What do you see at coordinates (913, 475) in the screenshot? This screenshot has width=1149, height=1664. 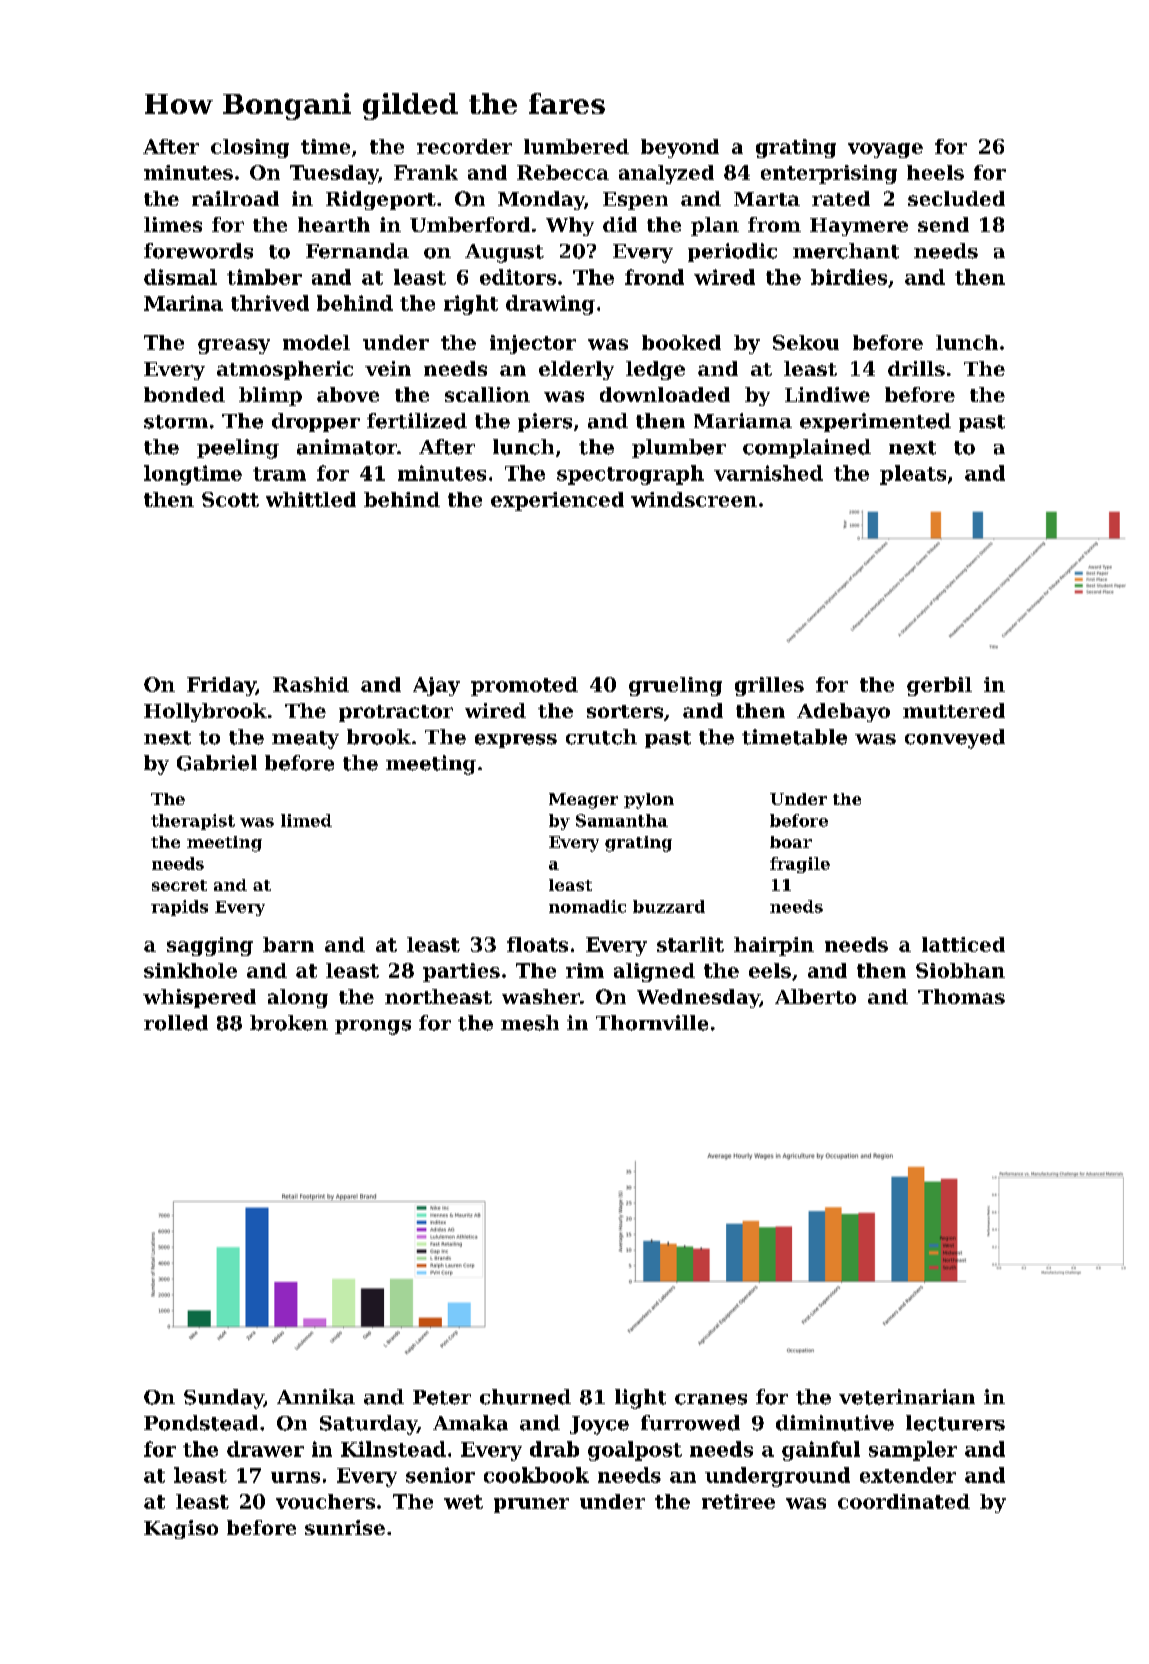 I see `pleats` at bounding box center [913, 475].
